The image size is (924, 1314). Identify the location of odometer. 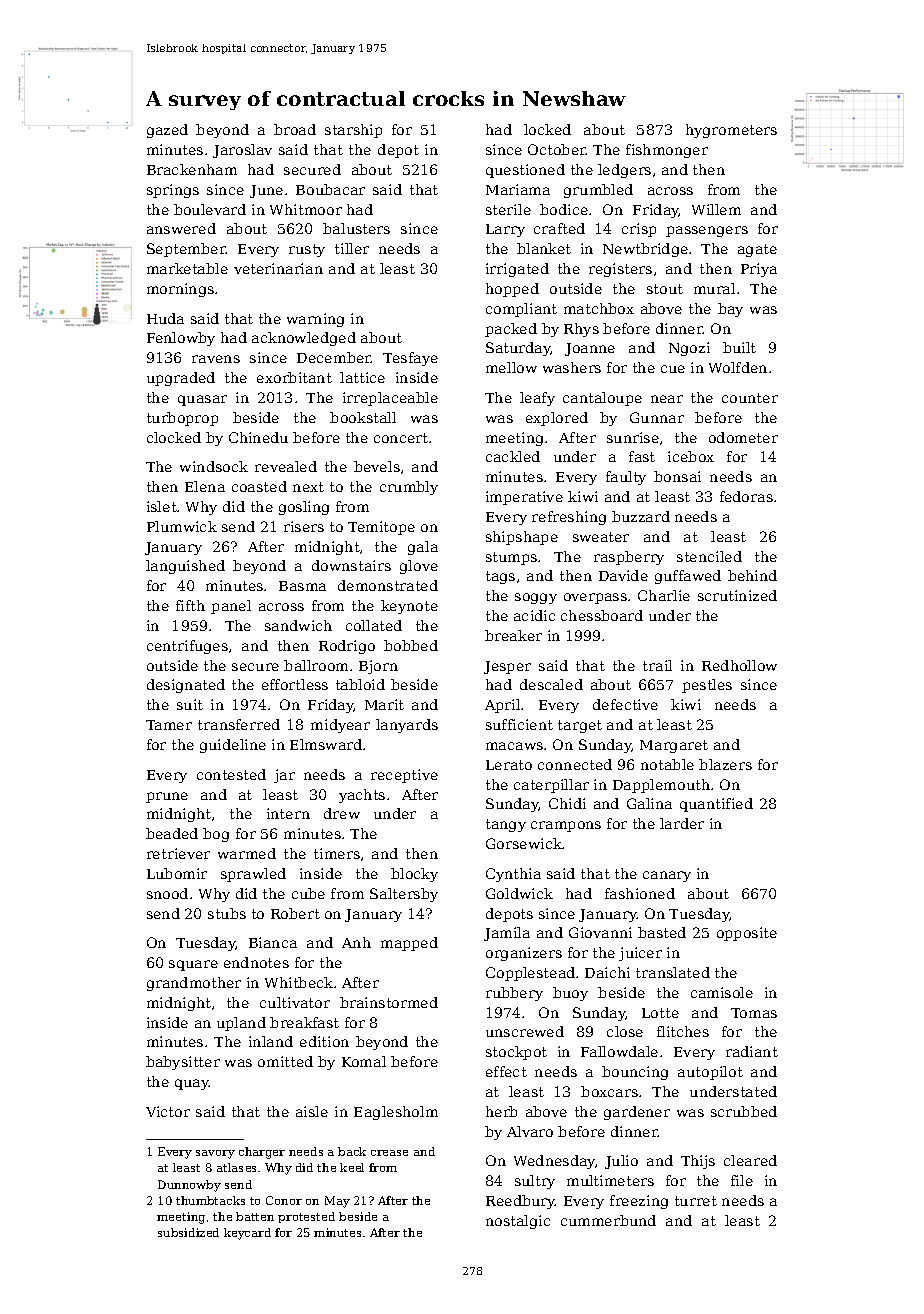
(743, 437).
